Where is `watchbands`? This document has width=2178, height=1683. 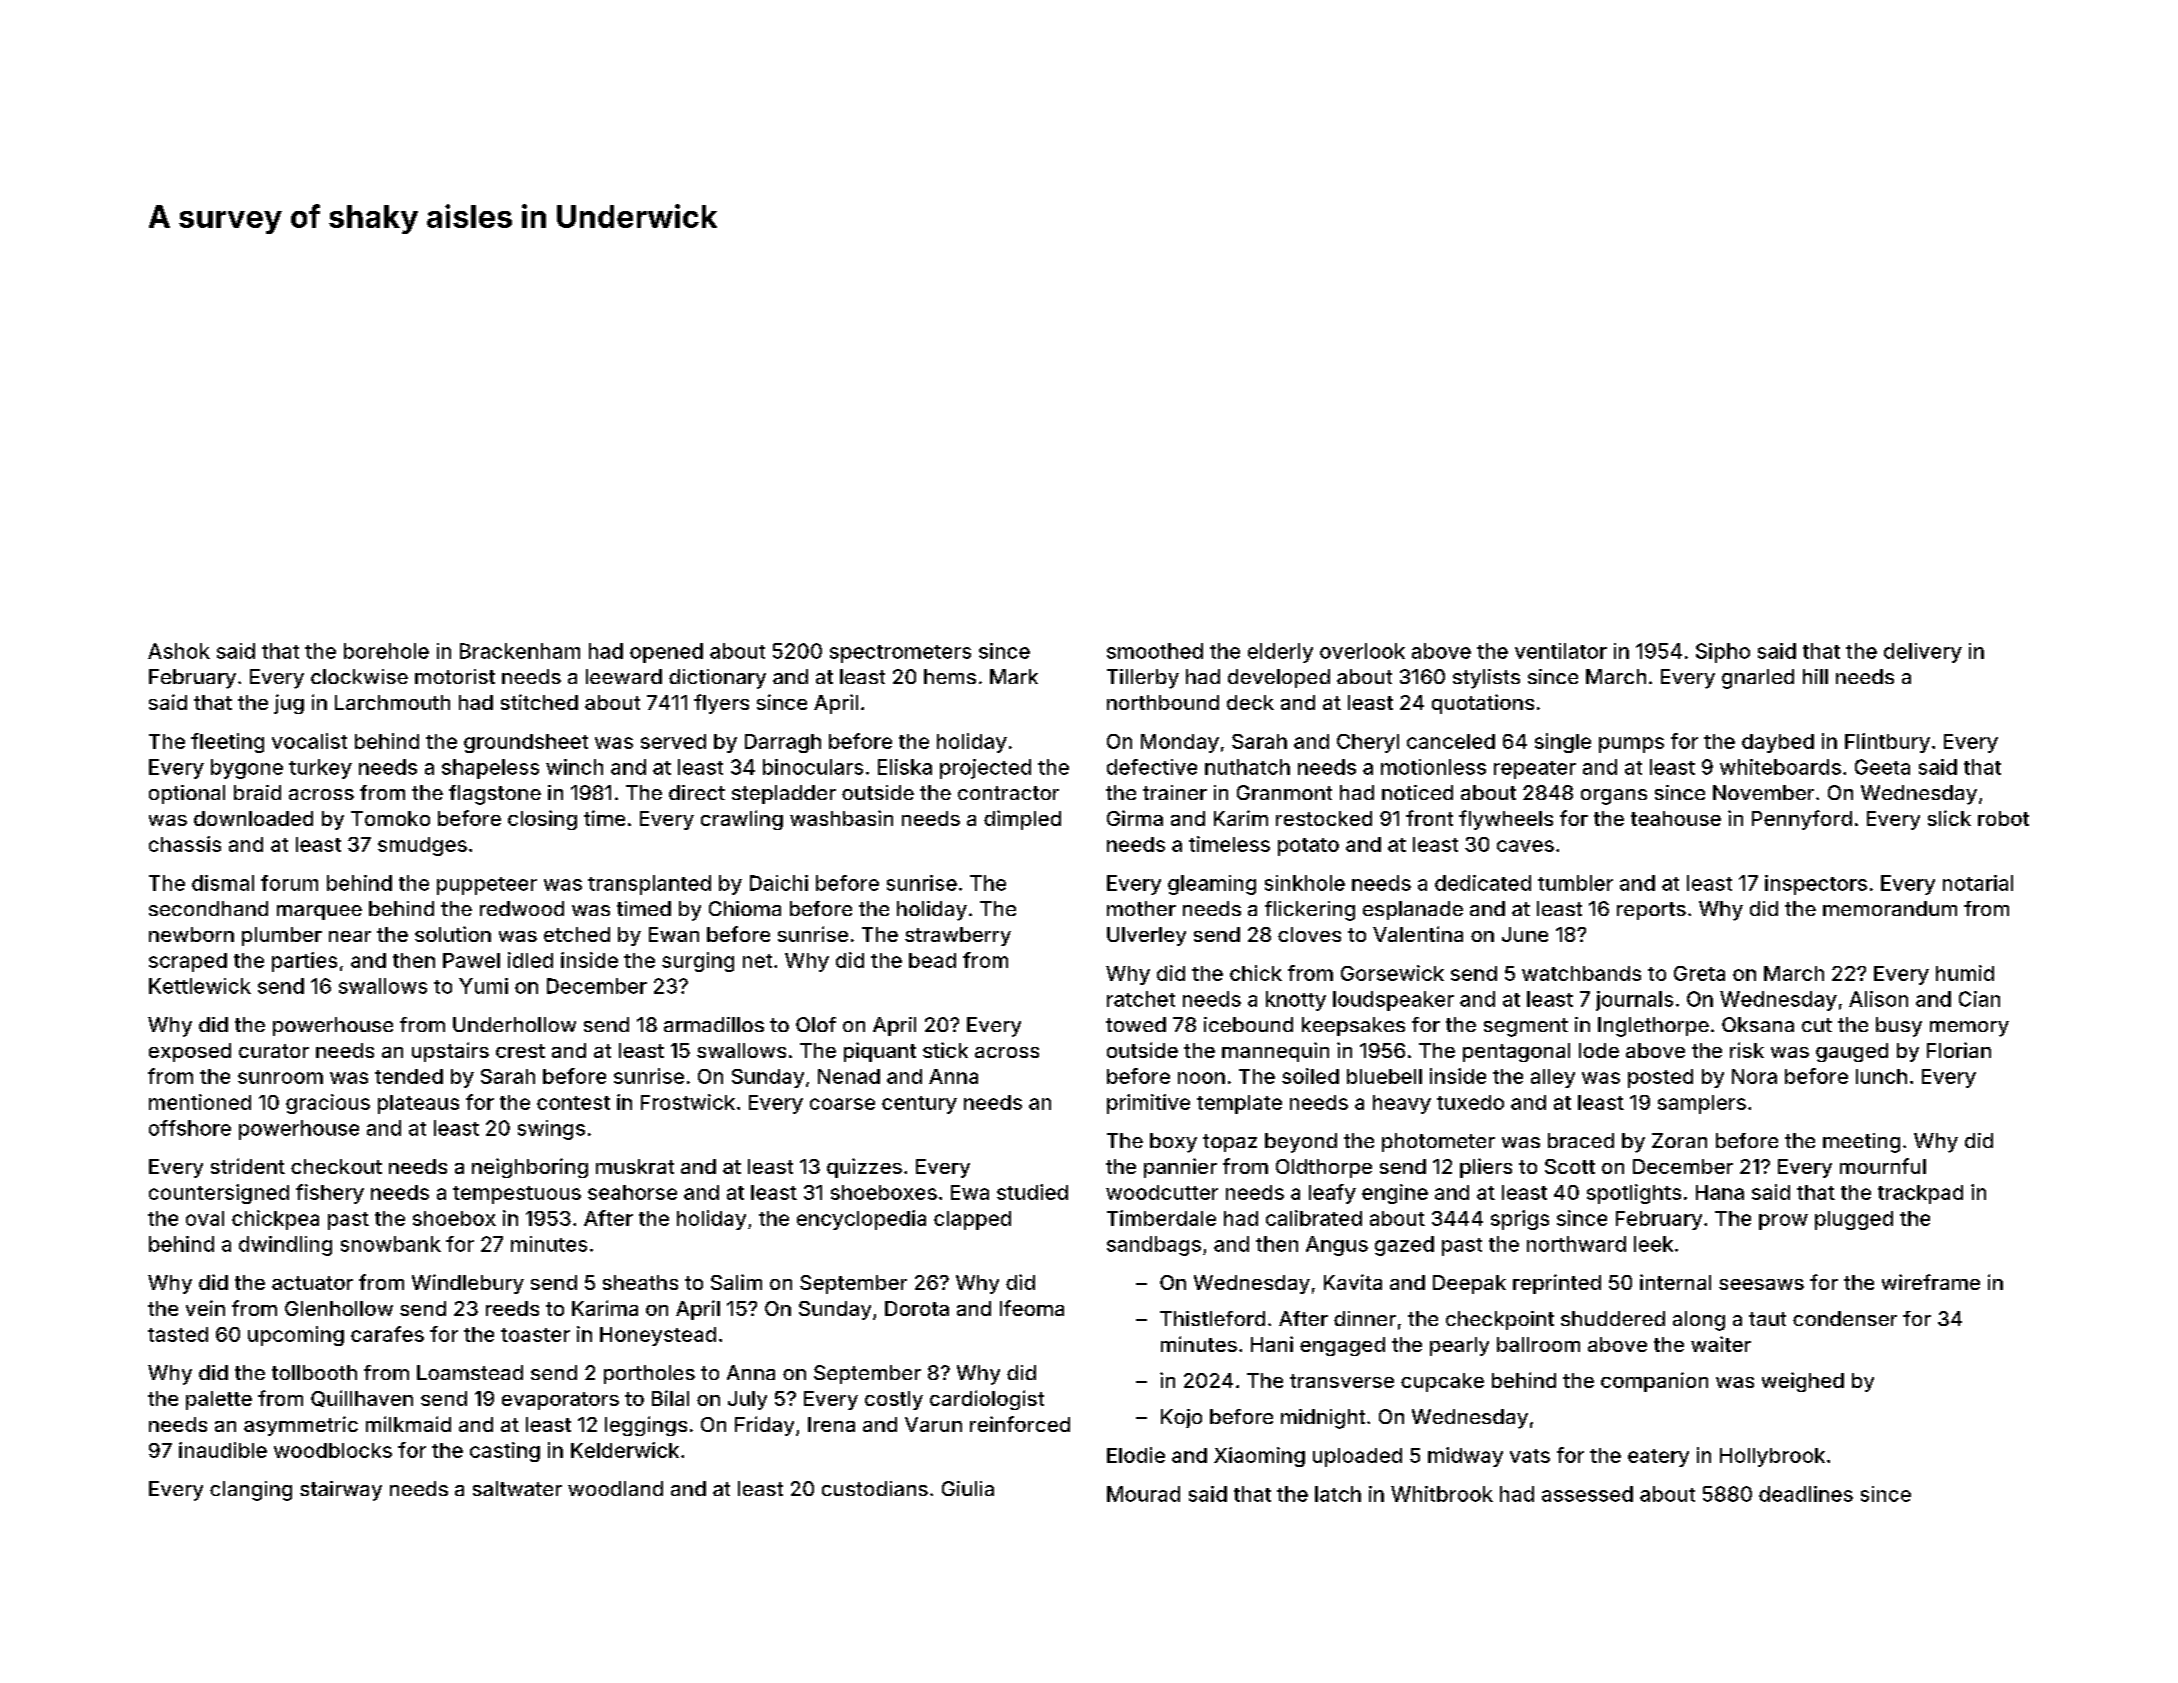
watchbands is located at coordinates (1581, 973).
